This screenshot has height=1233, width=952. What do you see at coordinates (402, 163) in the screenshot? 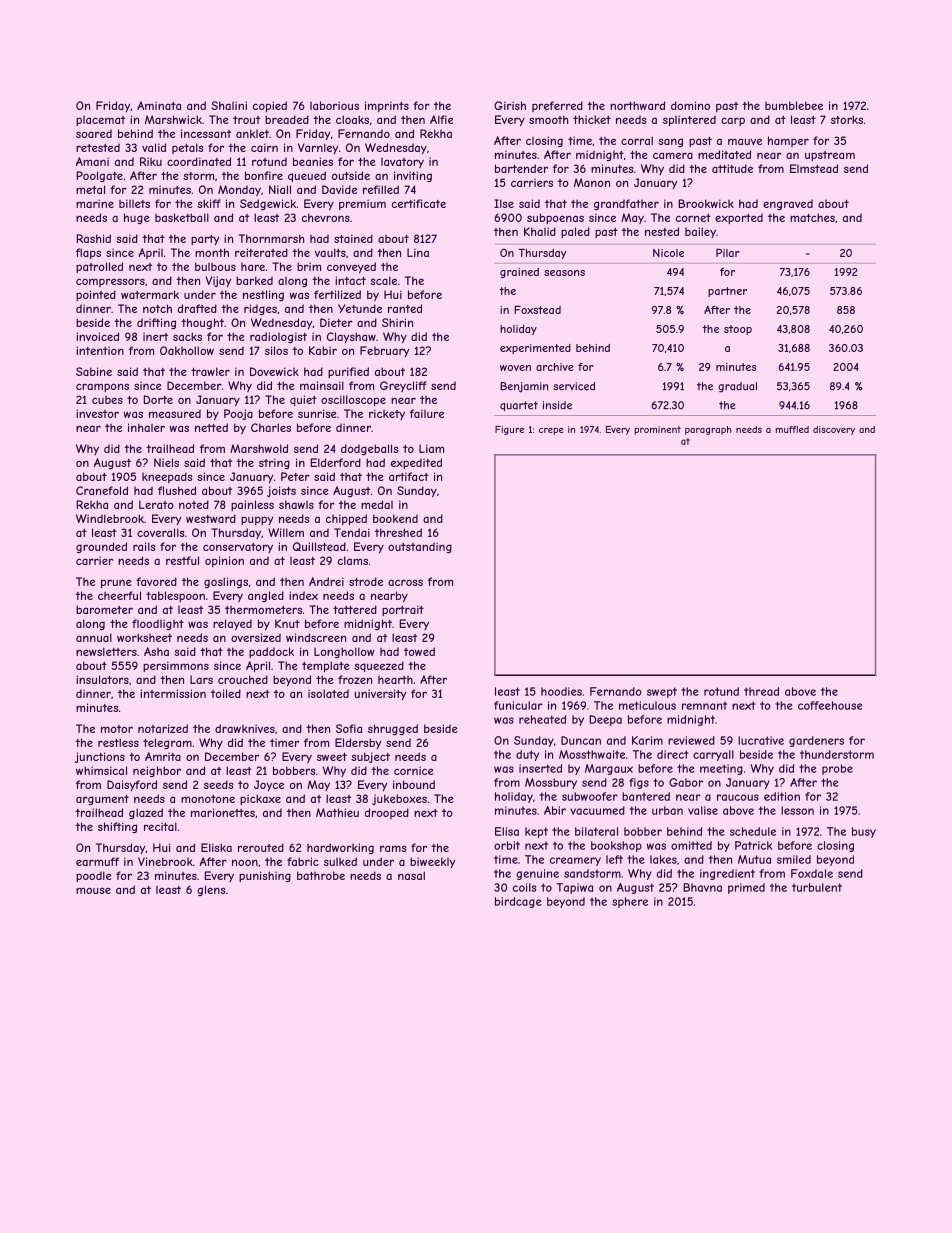
I see `lavatory` at bounding box center [402, 163].
